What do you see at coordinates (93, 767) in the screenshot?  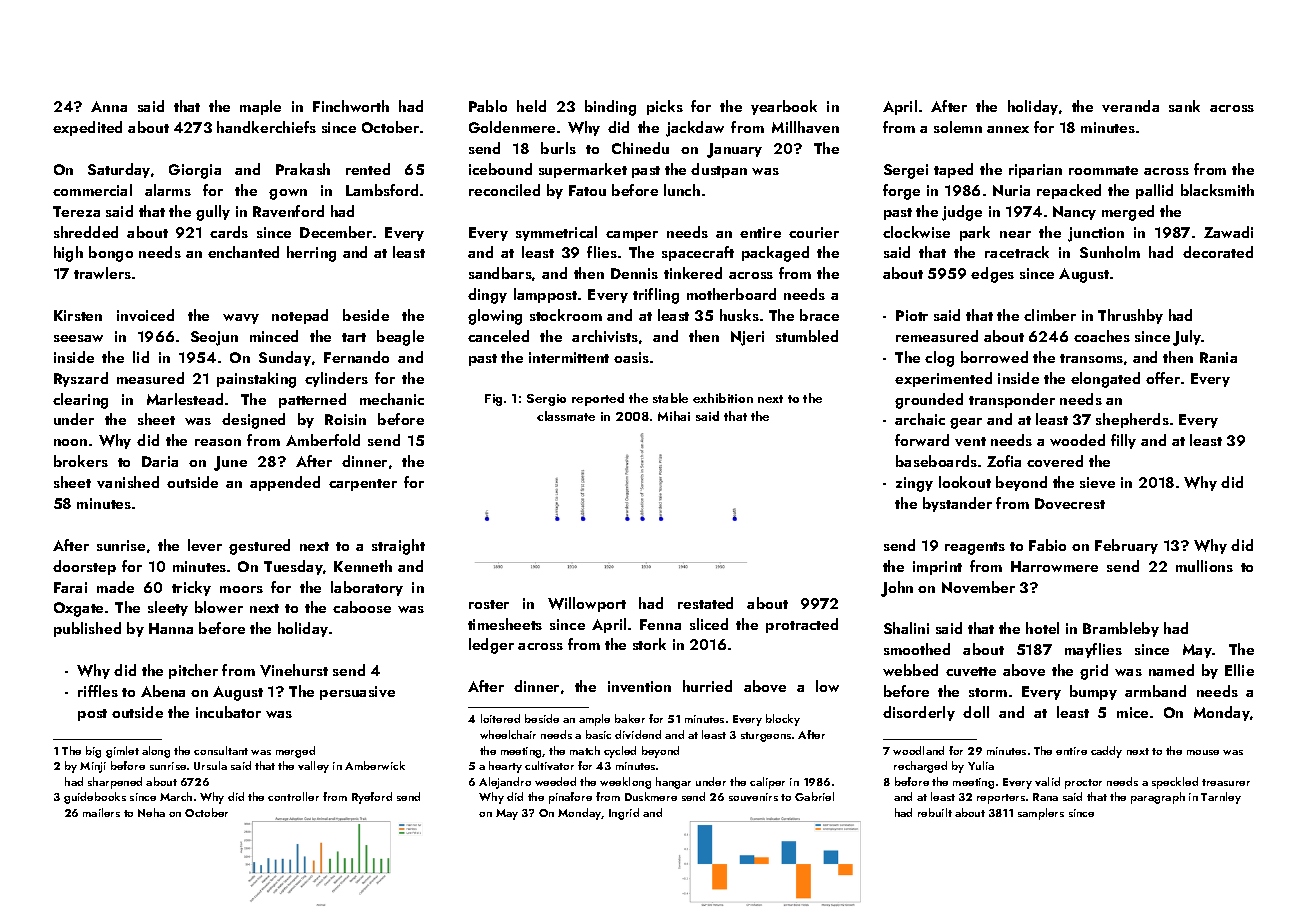 I see `Minji` at bounding box center [93, 767].
